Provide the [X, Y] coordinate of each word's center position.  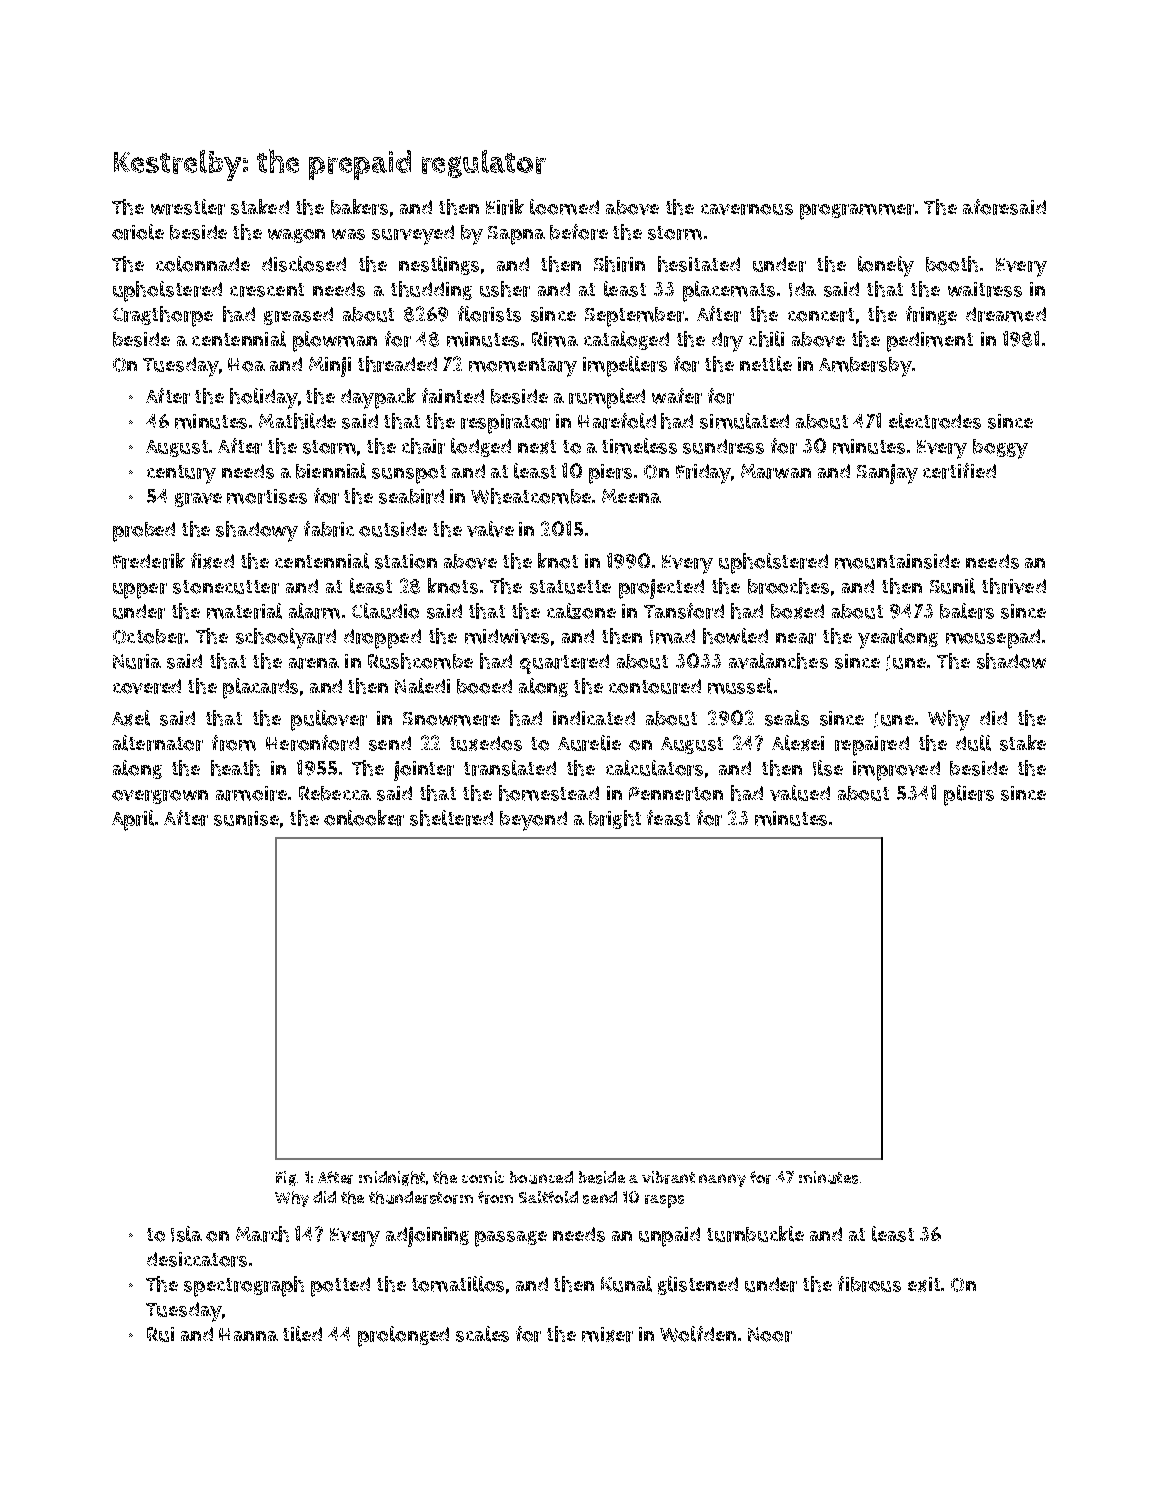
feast [668, 818]
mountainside [897, 561]
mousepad [993, 639]
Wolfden [698, 1334]
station [406, 561]
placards [260, 688]
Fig [286, 1178]
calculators [654, 768]
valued [800, 793]
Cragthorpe [163, 316]
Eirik [505, 207]
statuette [570, 587]
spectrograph [244, 1286]
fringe [931, 315]
